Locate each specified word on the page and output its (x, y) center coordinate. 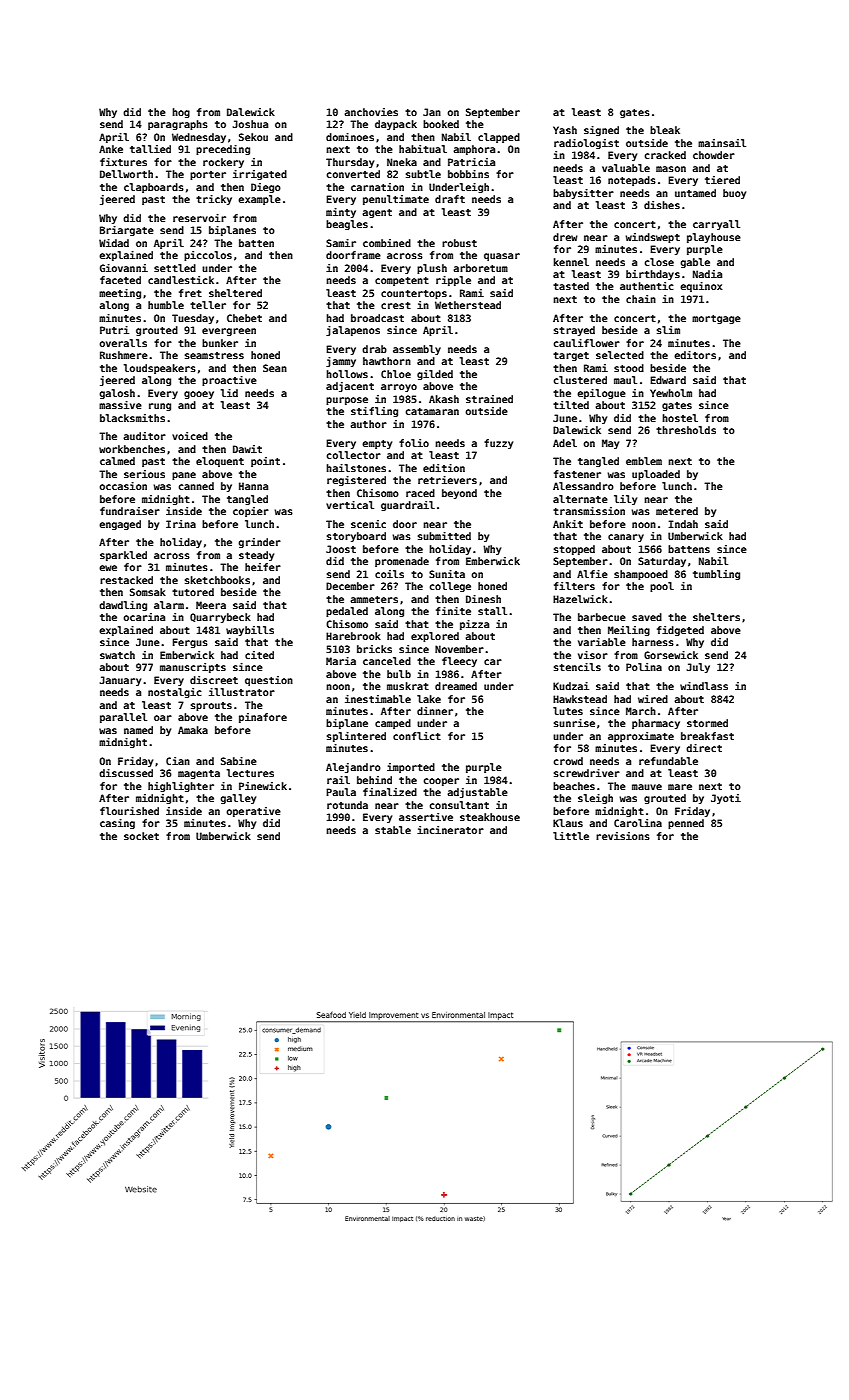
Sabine (239, 761)
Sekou (253, 137)
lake (429, 699)
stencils (577, 667)
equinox (701, 287)
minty (341, 213)
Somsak (148, 592)
